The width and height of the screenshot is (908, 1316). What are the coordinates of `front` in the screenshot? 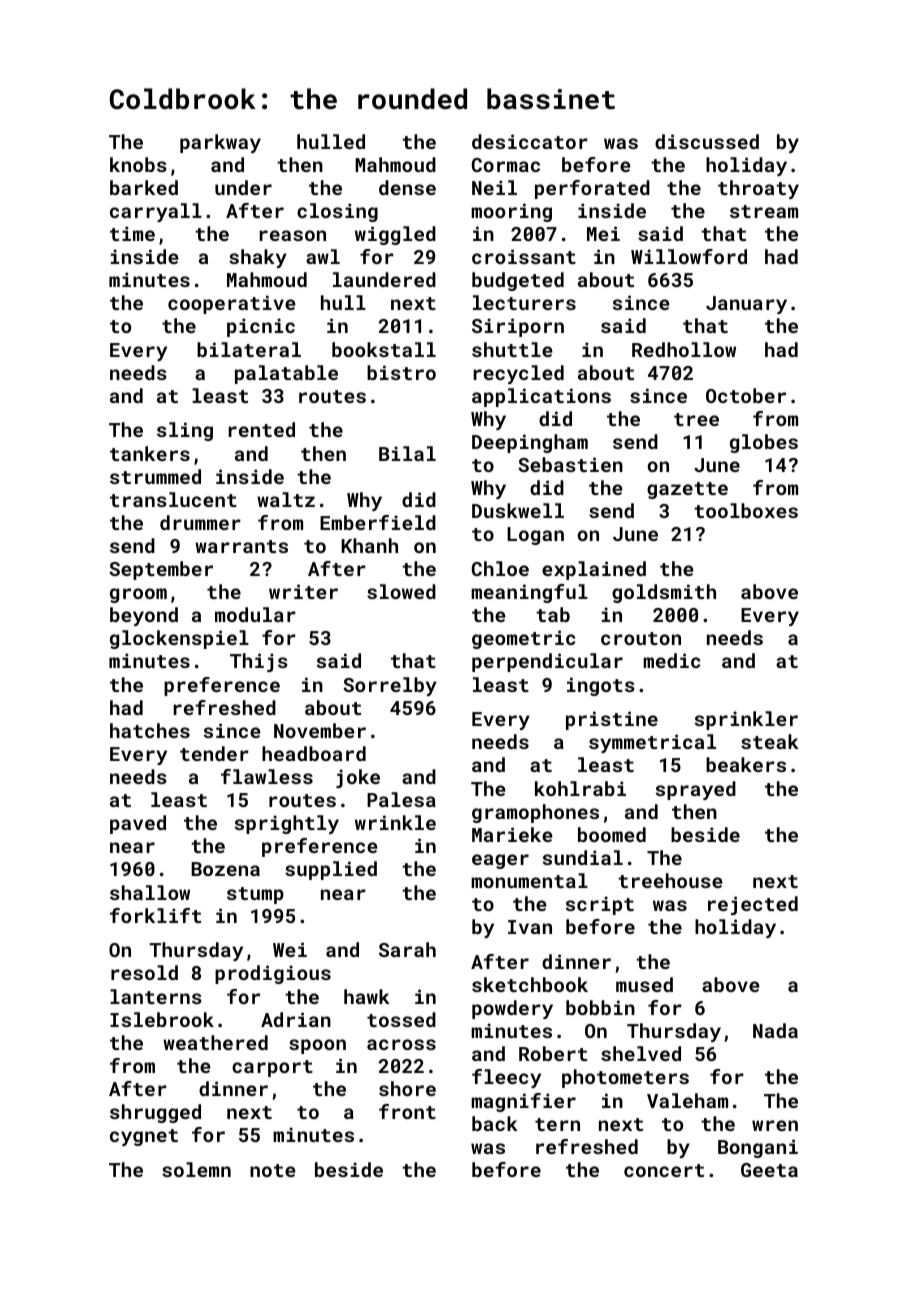 It's located at (407, 1111).
